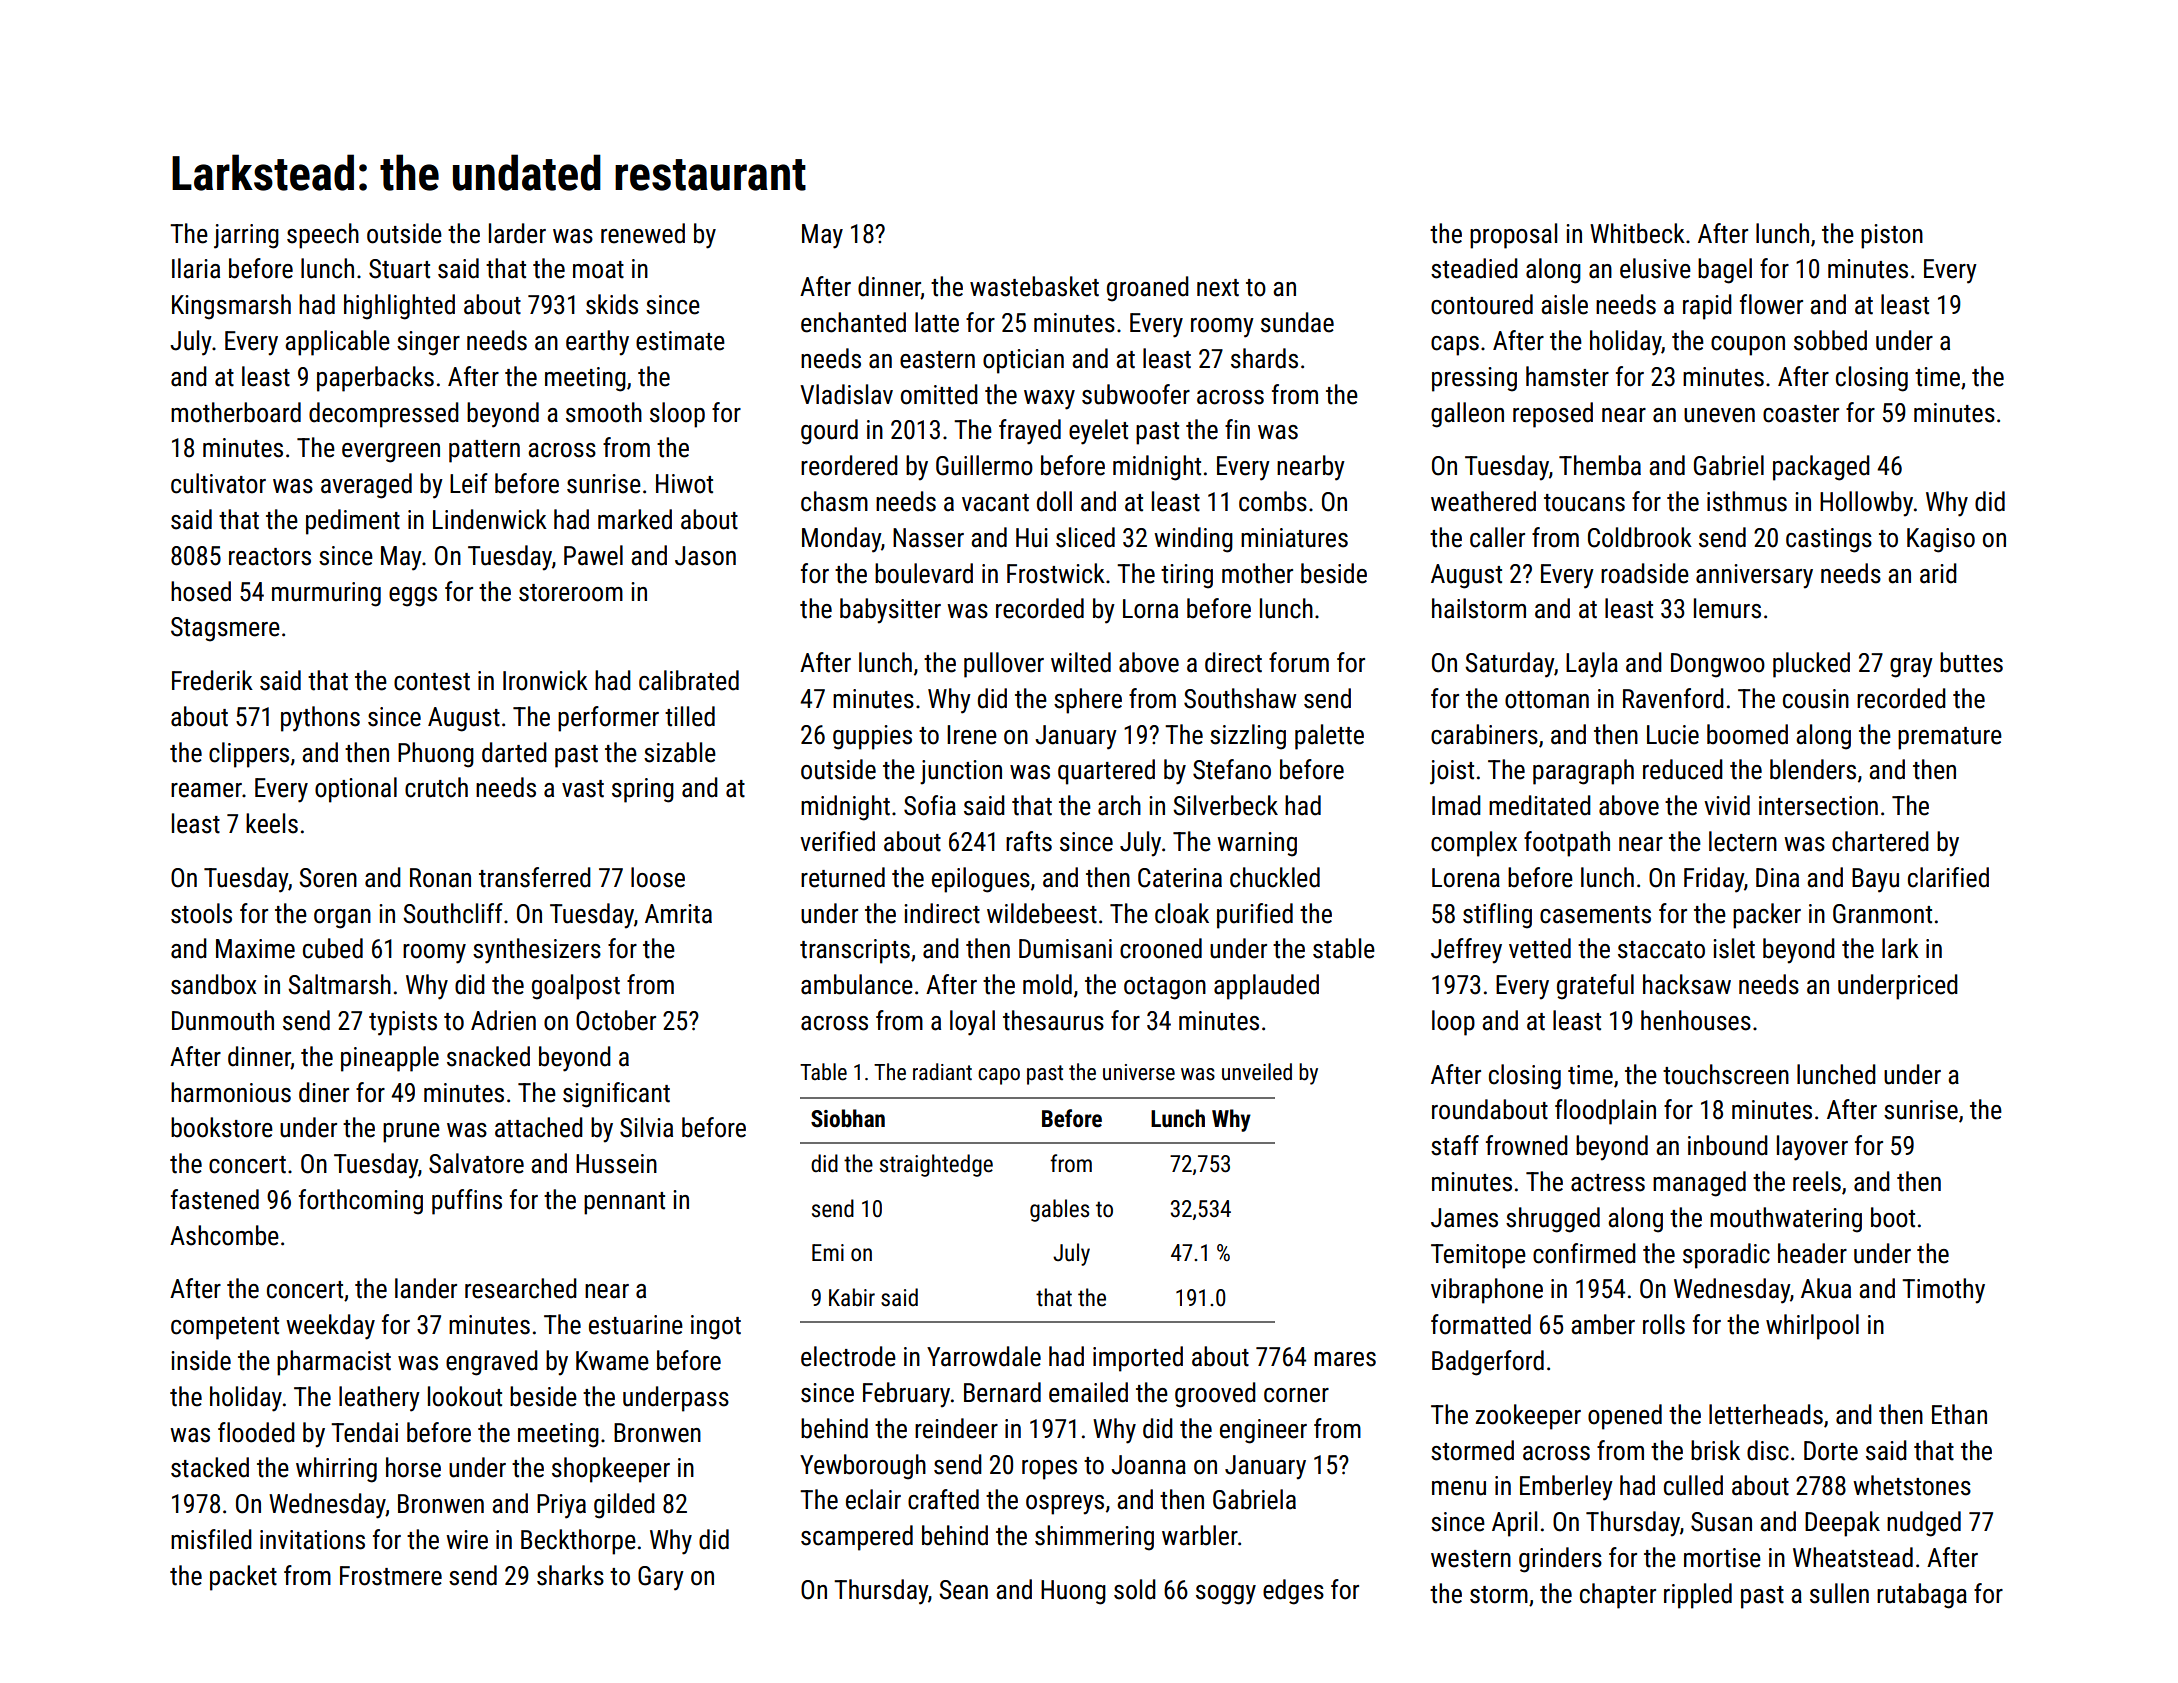  What do you see at coordinates (855, 951) in the image?
I see `transcripts` at bounding box center [855, 951].
